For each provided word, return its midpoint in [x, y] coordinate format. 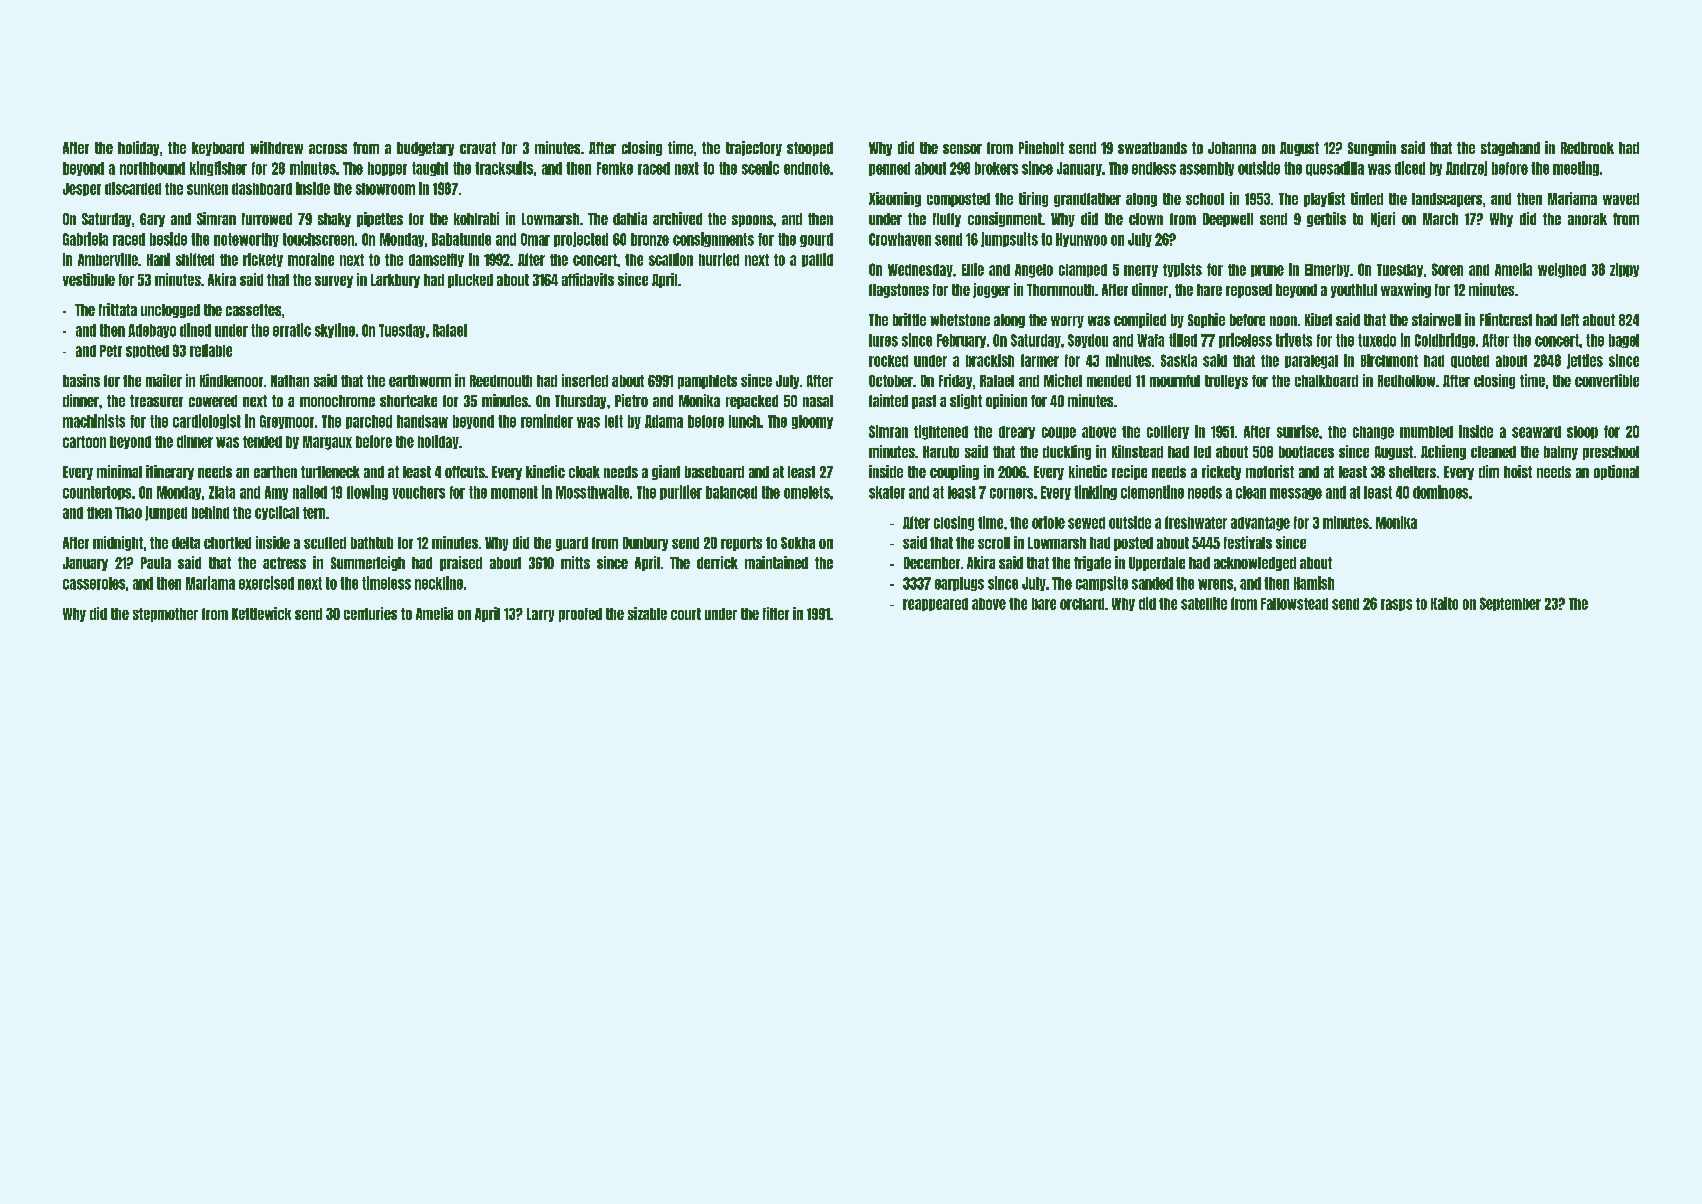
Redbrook [1587, 148]
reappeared [935, 604]
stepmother [165, 615]
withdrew [276, 147]
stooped [810, 149]
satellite [1204, 603]
